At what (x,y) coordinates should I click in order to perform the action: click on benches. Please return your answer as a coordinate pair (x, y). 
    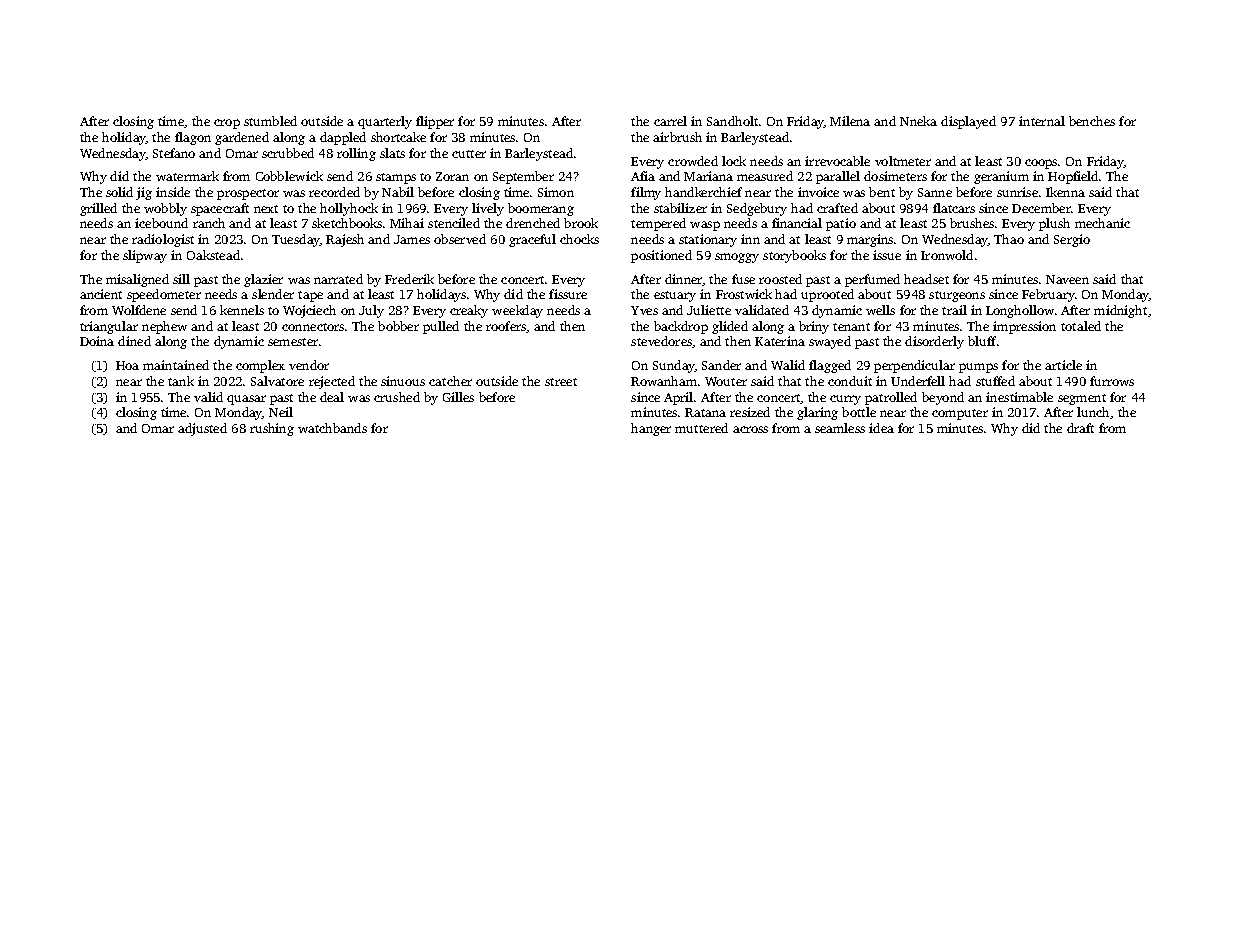
    Looking at the image, I should click on (1092, 121).
